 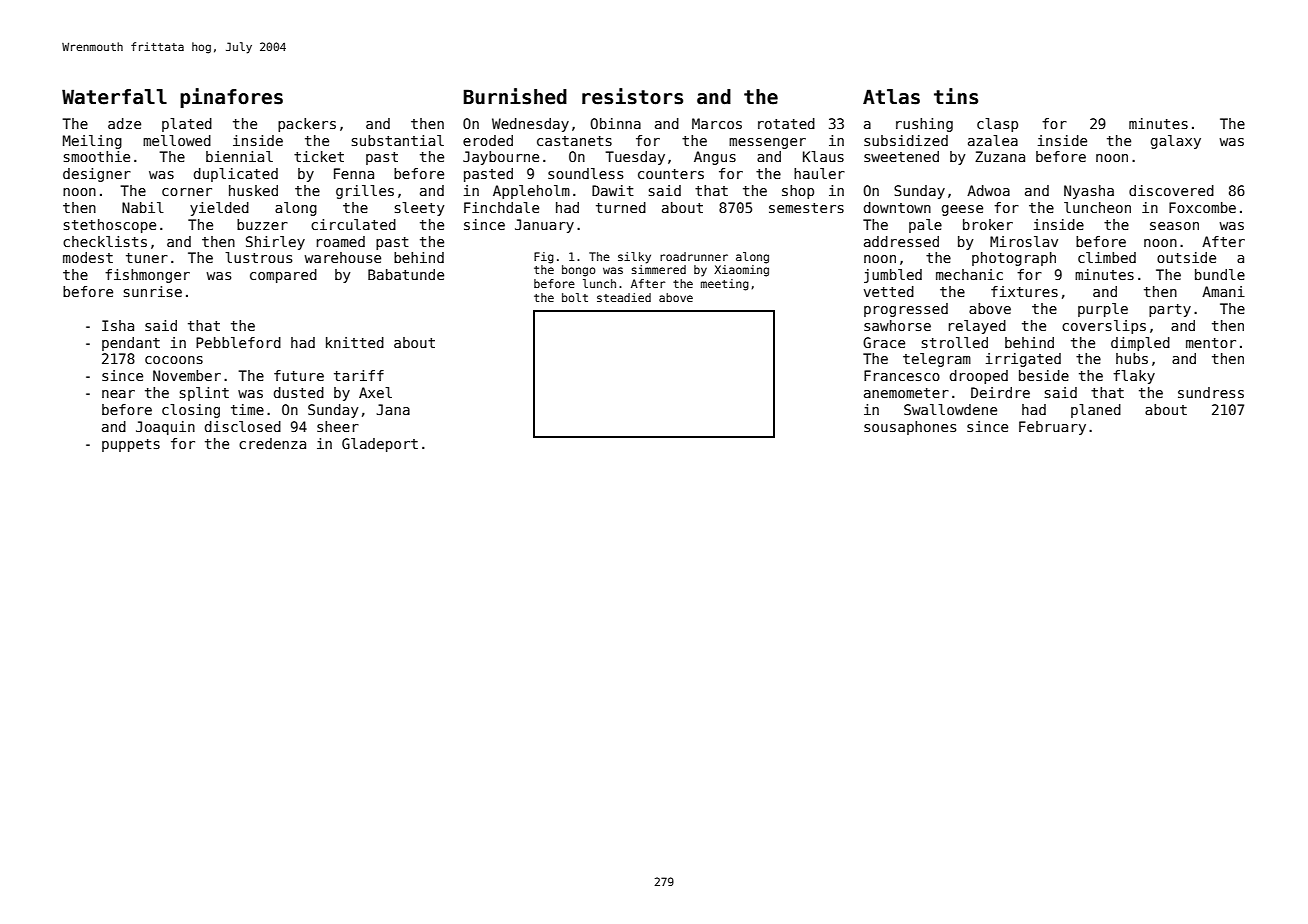 What do you see at coordinates (355, 342) in the page?
I see `knitted` at bounding box center [355, 342].
